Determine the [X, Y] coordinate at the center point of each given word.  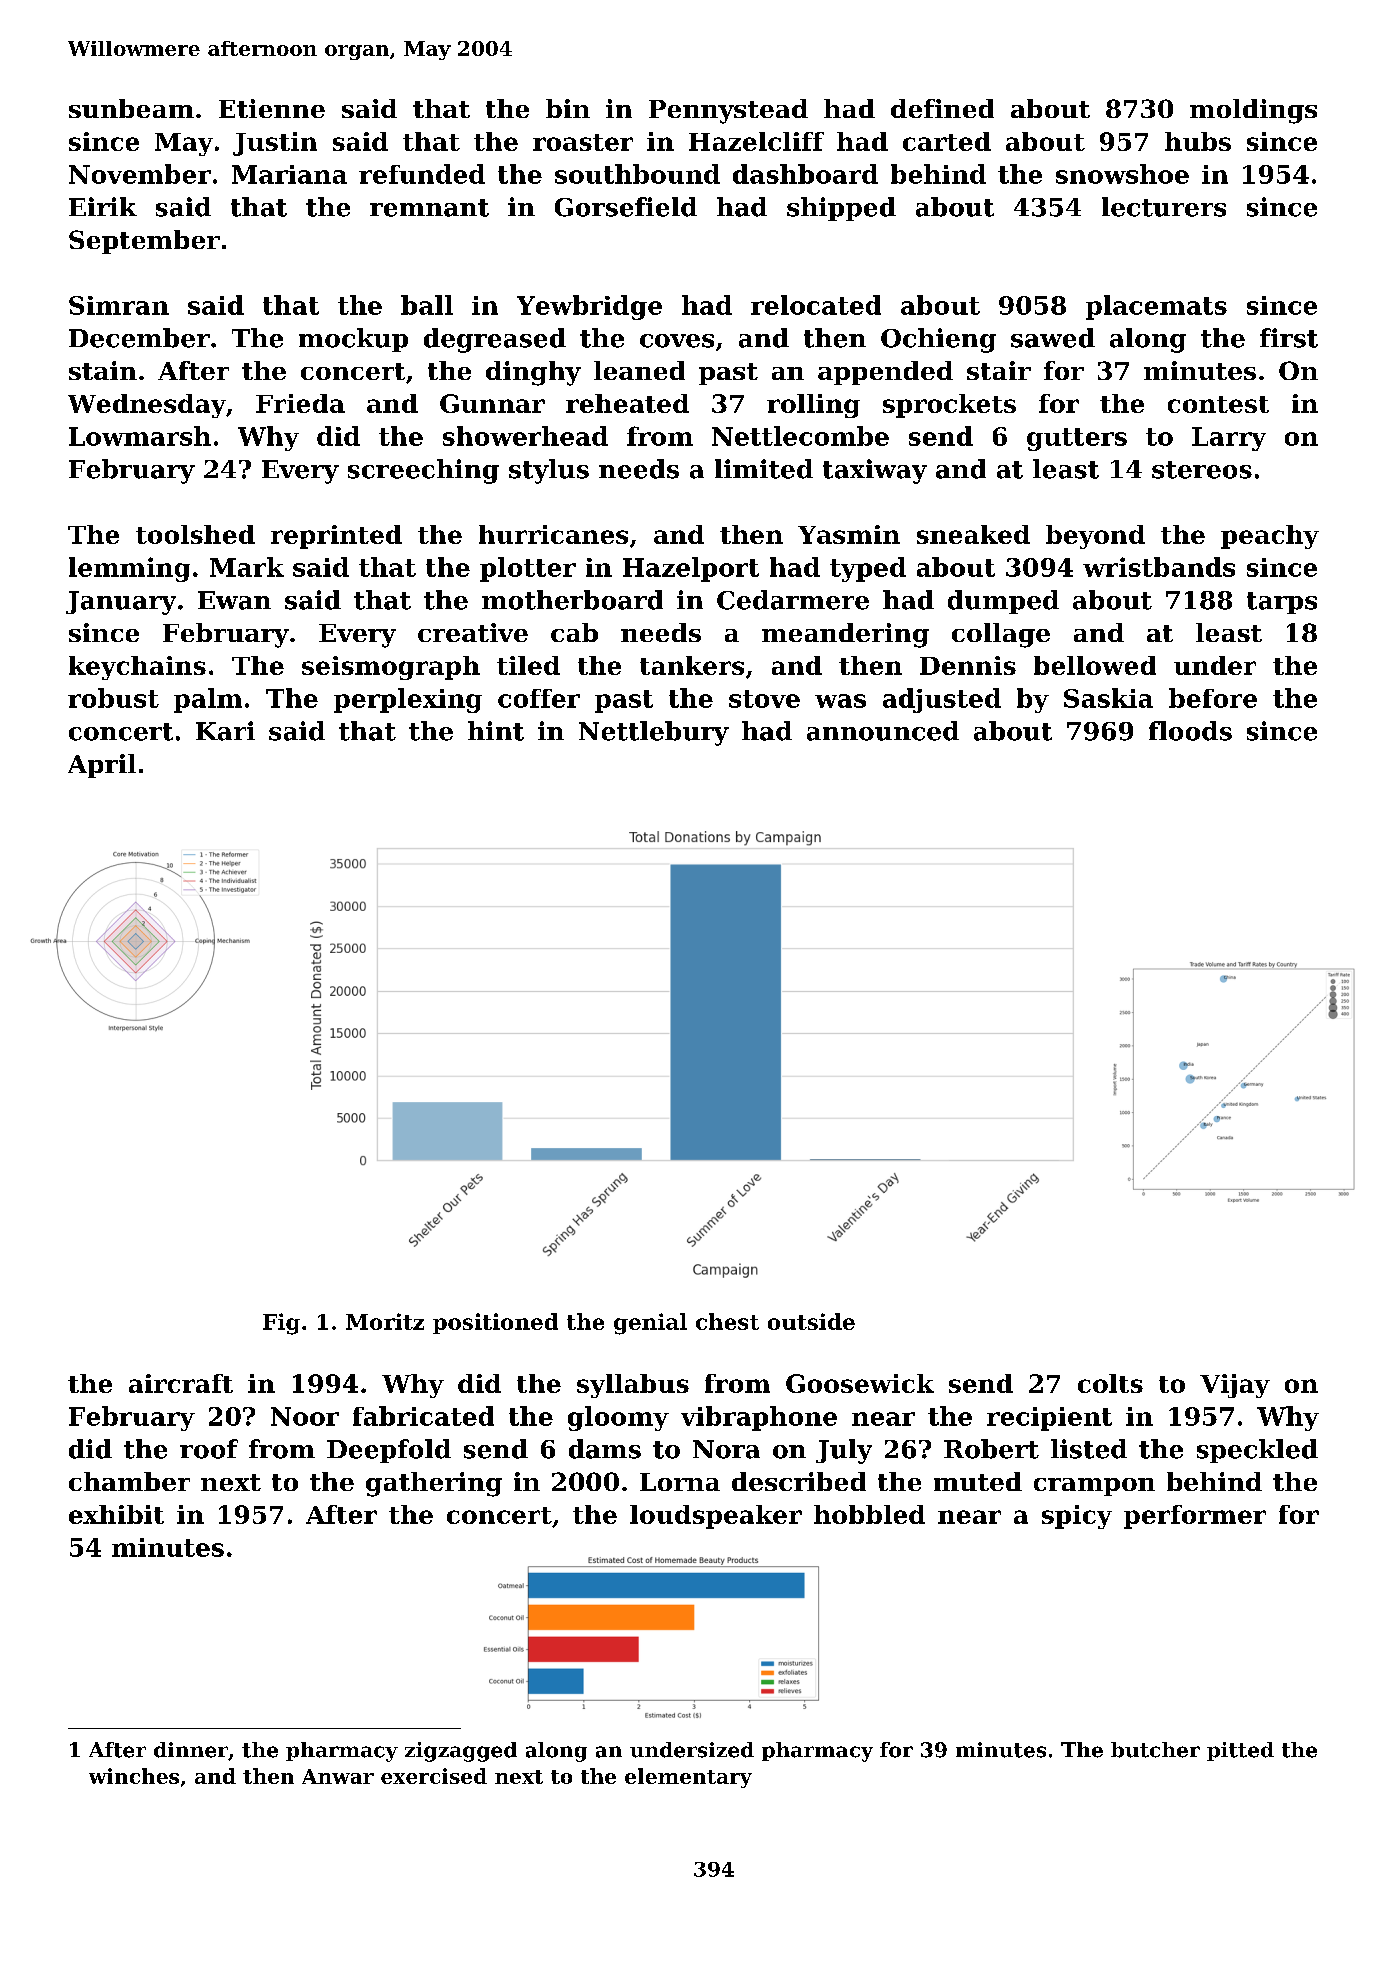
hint [496, 731]
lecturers [1164, 207]
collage [1001, 635]
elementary [688, 1778]
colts [1110, 1383]
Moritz [385, 1321]
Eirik [103, 206]
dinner [191, 1750]
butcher [1155, 1750]
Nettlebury [654, 733]
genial [650, 1324]
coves [677, 341]
